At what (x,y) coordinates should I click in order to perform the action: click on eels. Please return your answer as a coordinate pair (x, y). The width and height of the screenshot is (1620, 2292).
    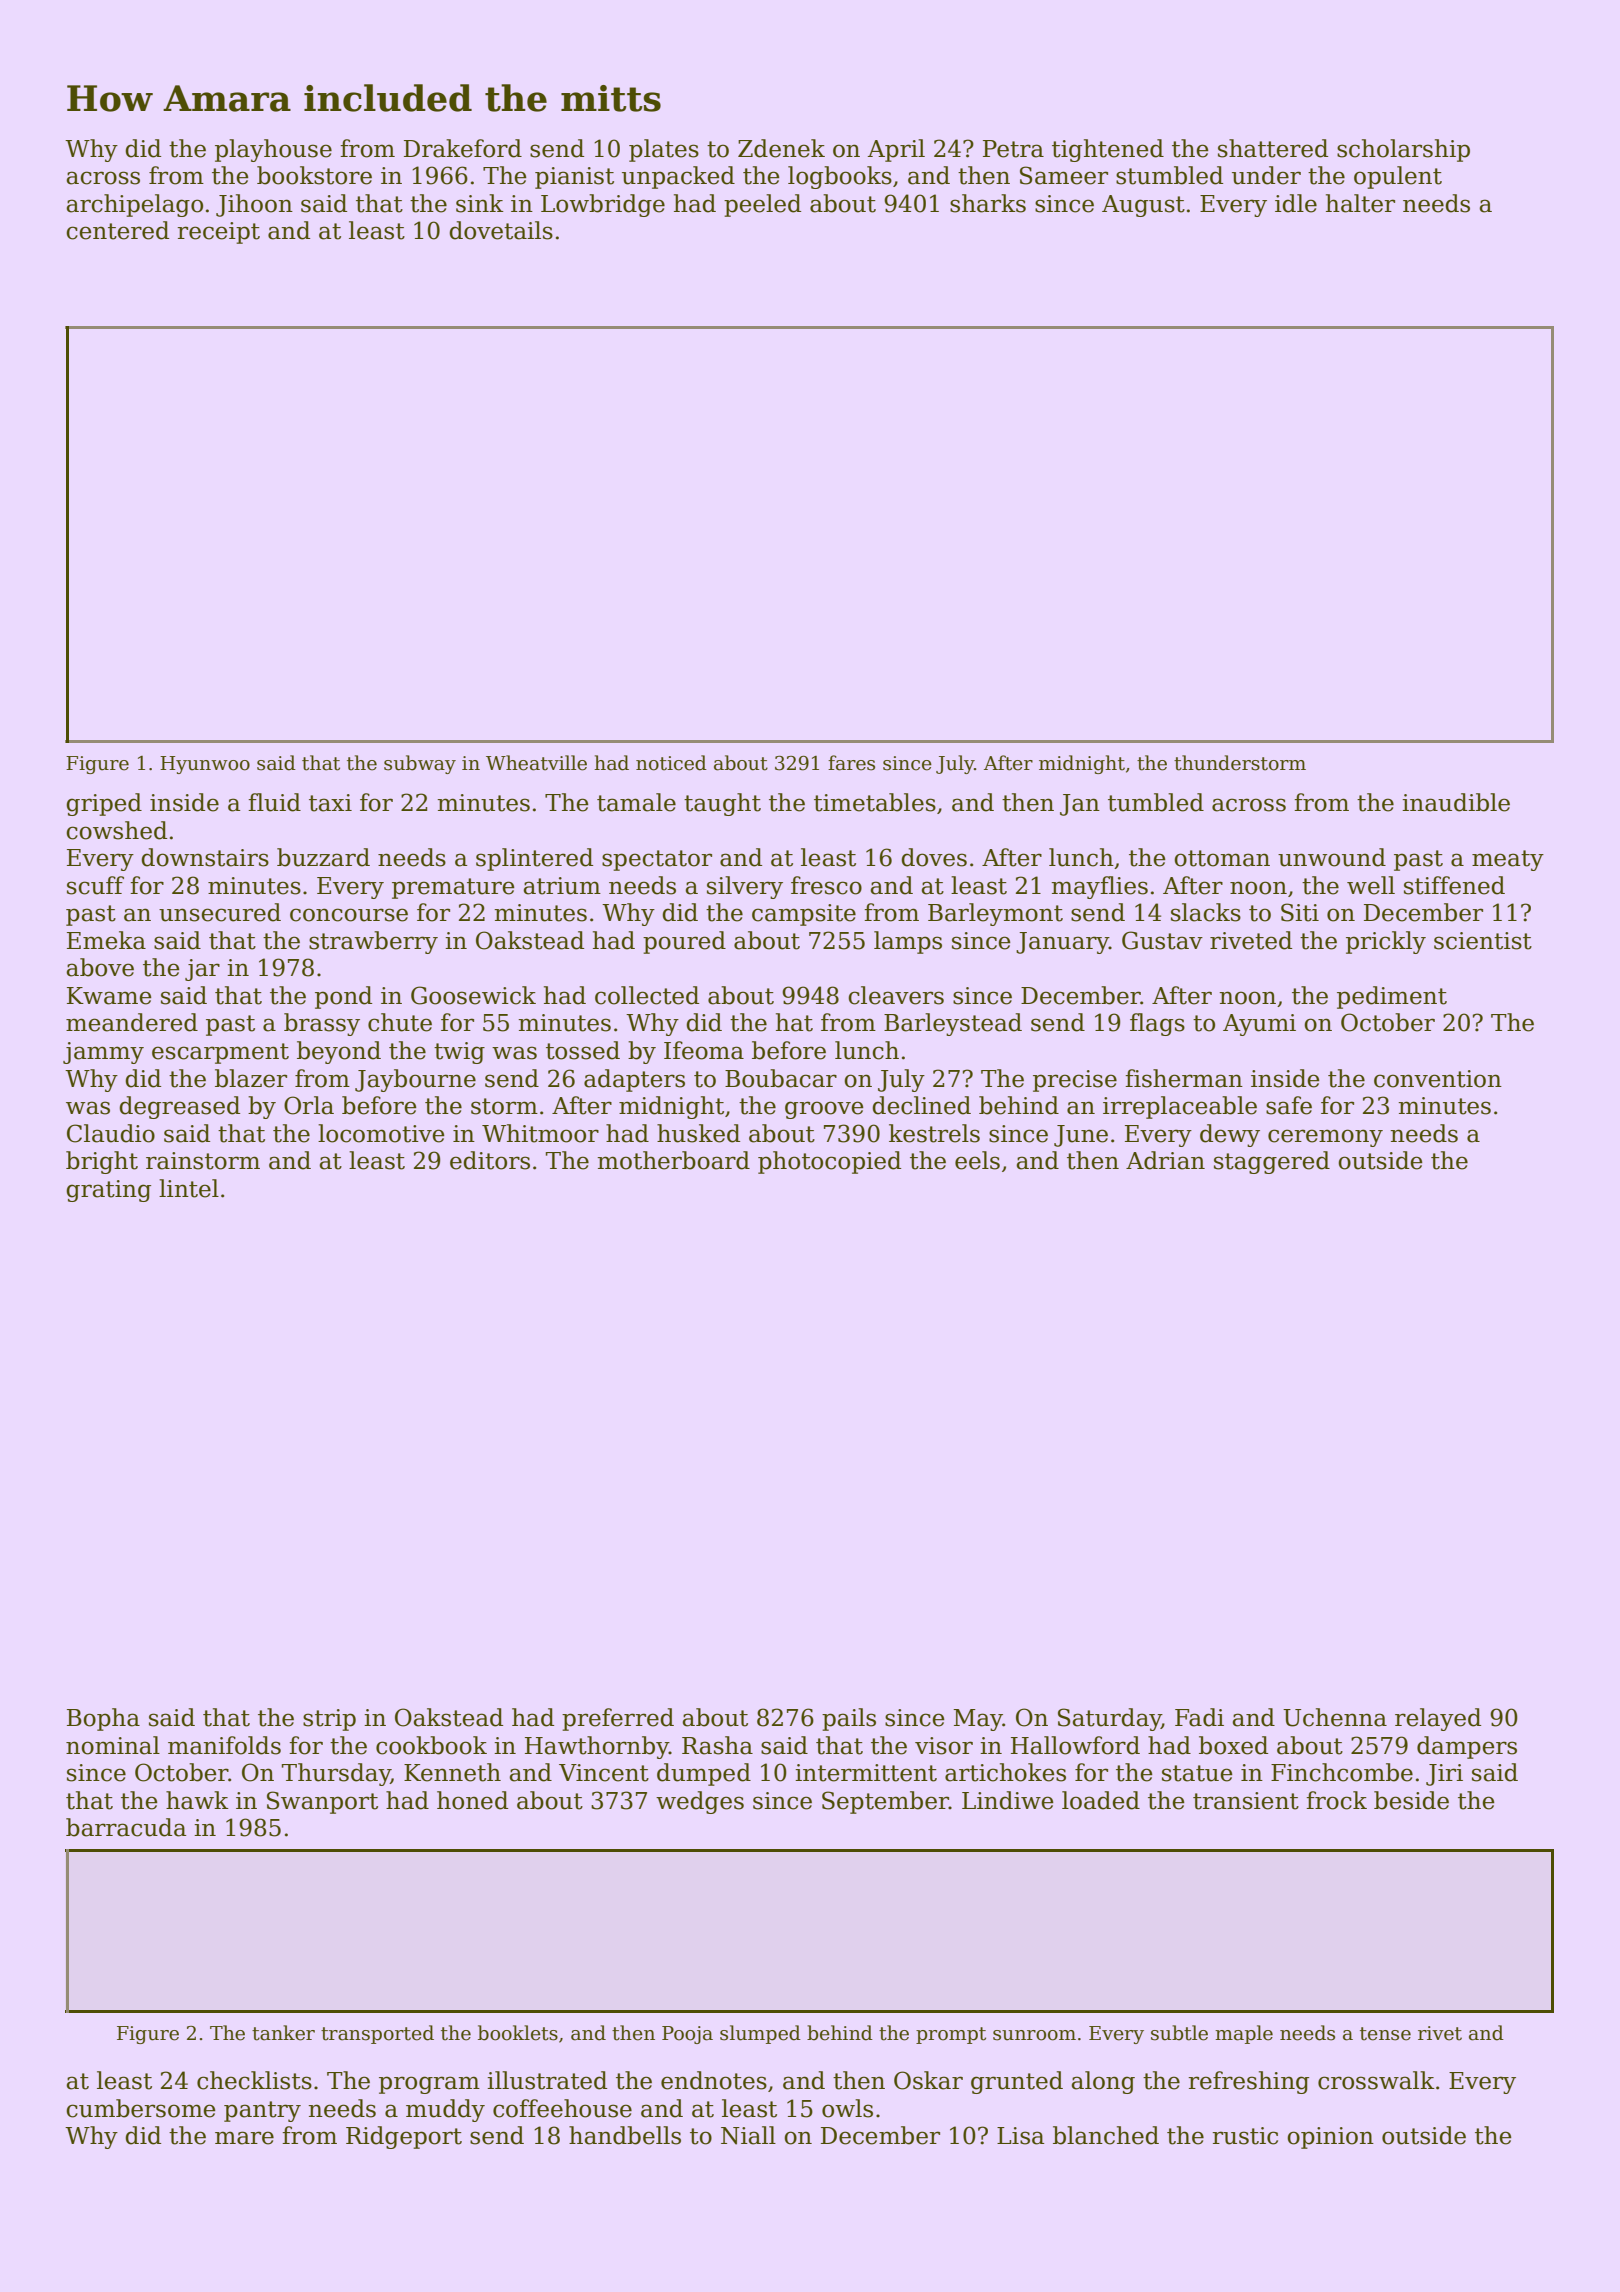
    Looking at the image, I should click on (977, 1160).
